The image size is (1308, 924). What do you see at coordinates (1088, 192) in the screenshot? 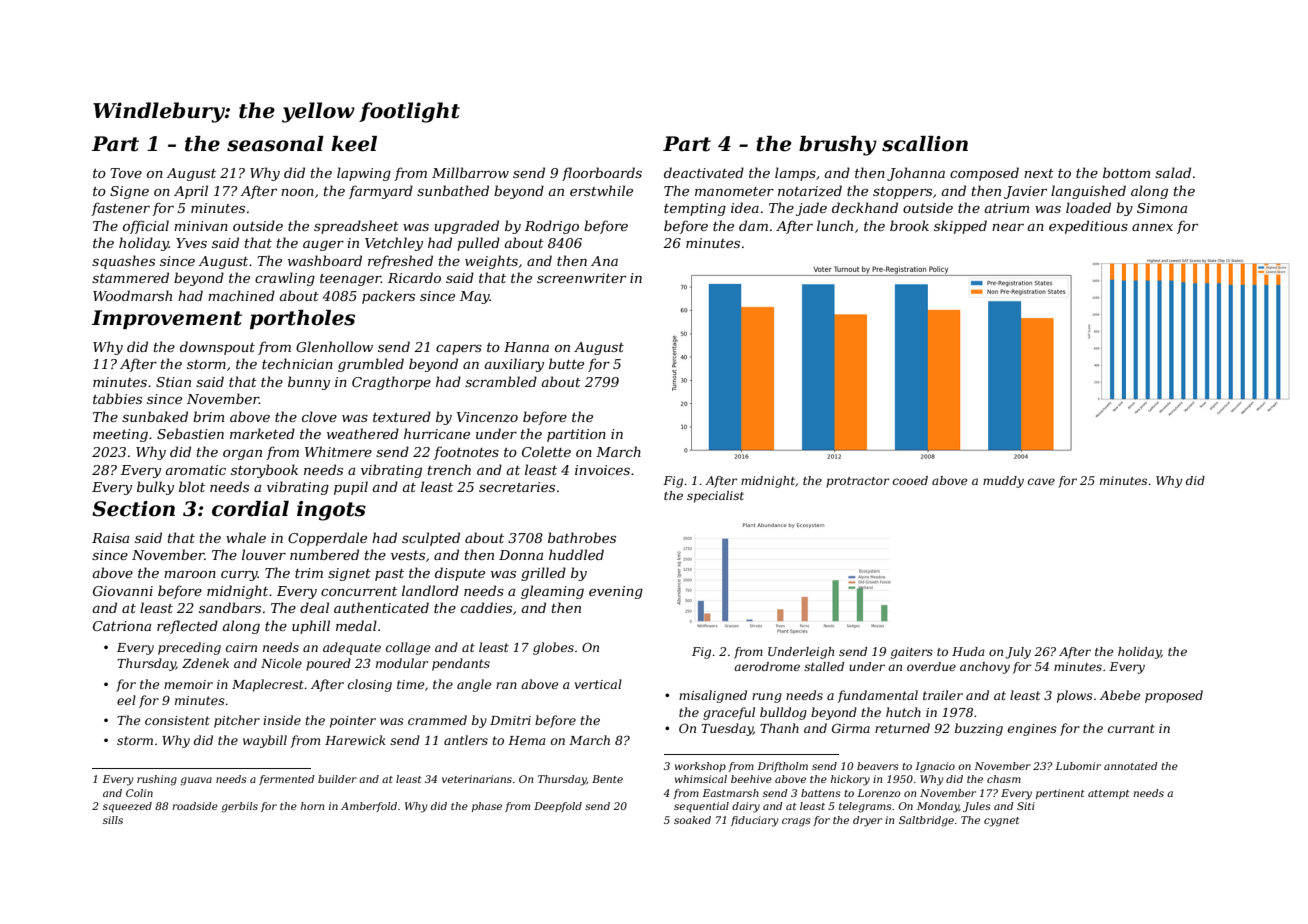
I see `languished` at bounding box center [1088, 192].
